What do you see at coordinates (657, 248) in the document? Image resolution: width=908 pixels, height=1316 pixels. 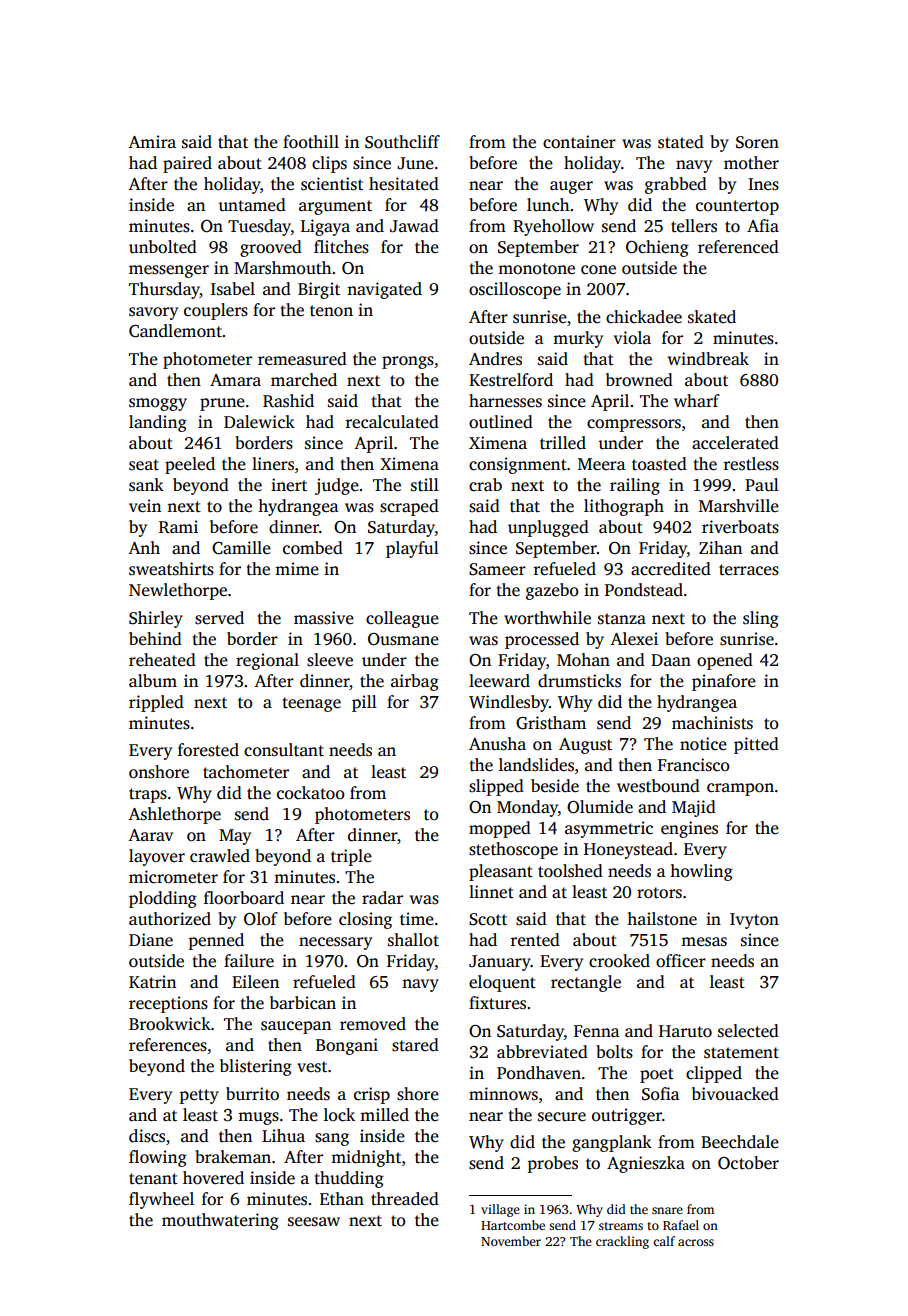 I see `Ochieng` at bounding box center [657, 248].
